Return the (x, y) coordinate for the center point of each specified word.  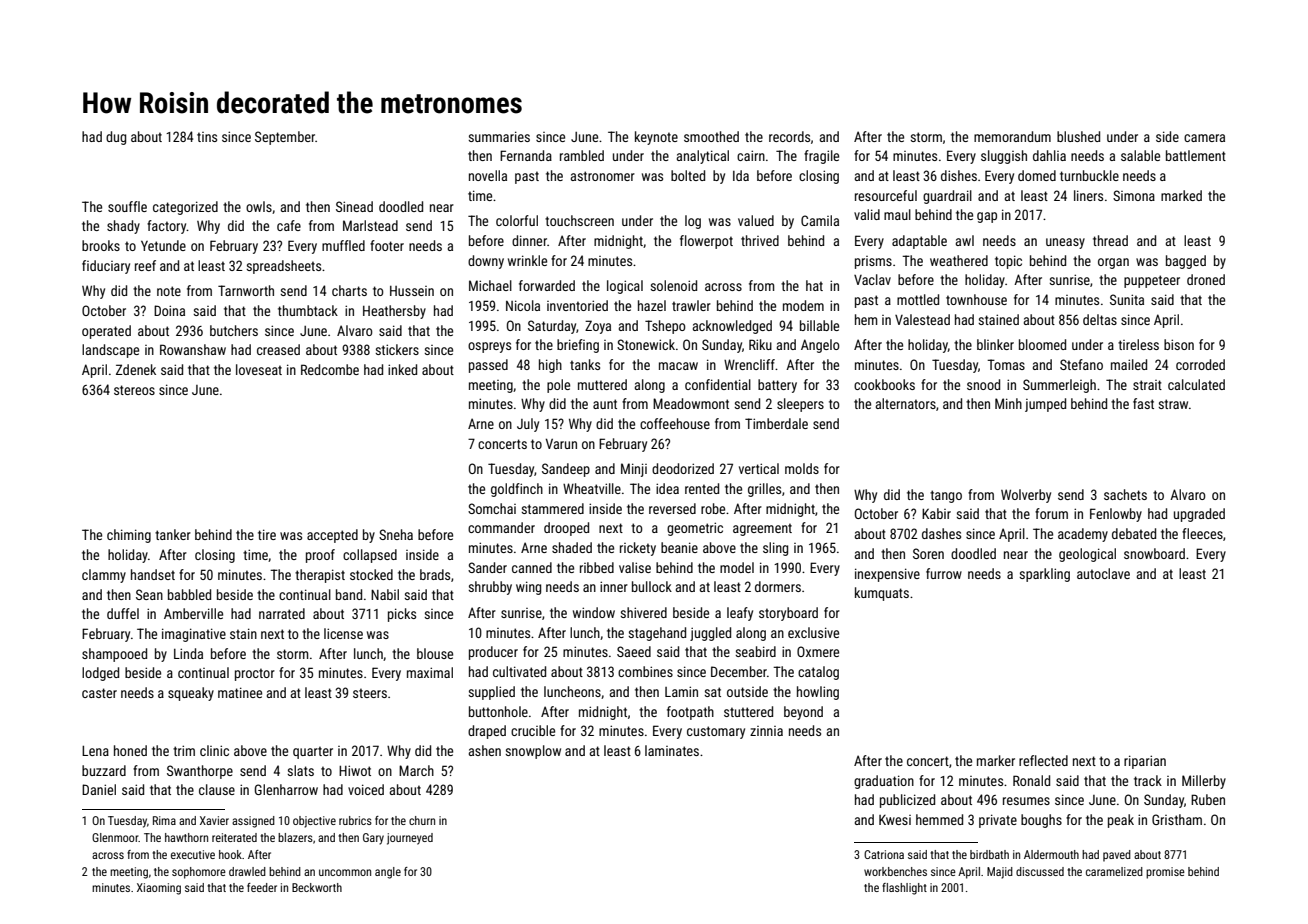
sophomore (199, 873)
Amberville (193, 613)
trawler (691, 305)
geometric (695, 529)
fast (1143, 403)
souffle (127, 206)
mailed (1129, 364)
